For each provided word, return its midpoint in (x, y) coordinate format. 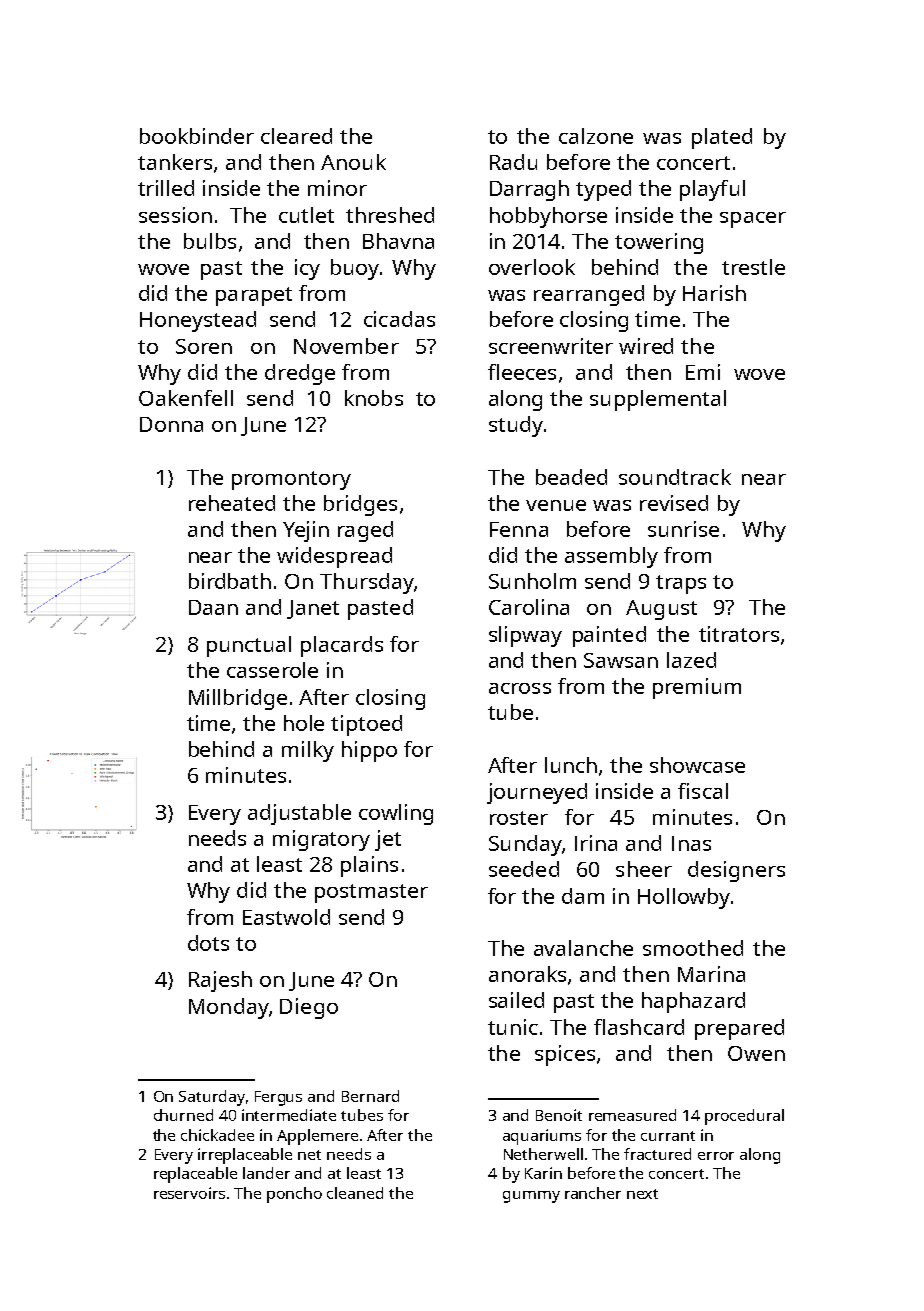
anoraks (527, 974)
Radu (513, 162)
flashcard (639, 1027)
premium (697, 688)
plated (722, 138)
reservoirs (189, 1193)
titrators (739, 634)
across (520, 688)
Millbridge (238, 699)
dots (208, 943)
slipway (525, 636)
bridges (360, 505)
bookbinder (197, 136)
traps (681, 584)
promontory (291, 480)
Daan (213, 607)
